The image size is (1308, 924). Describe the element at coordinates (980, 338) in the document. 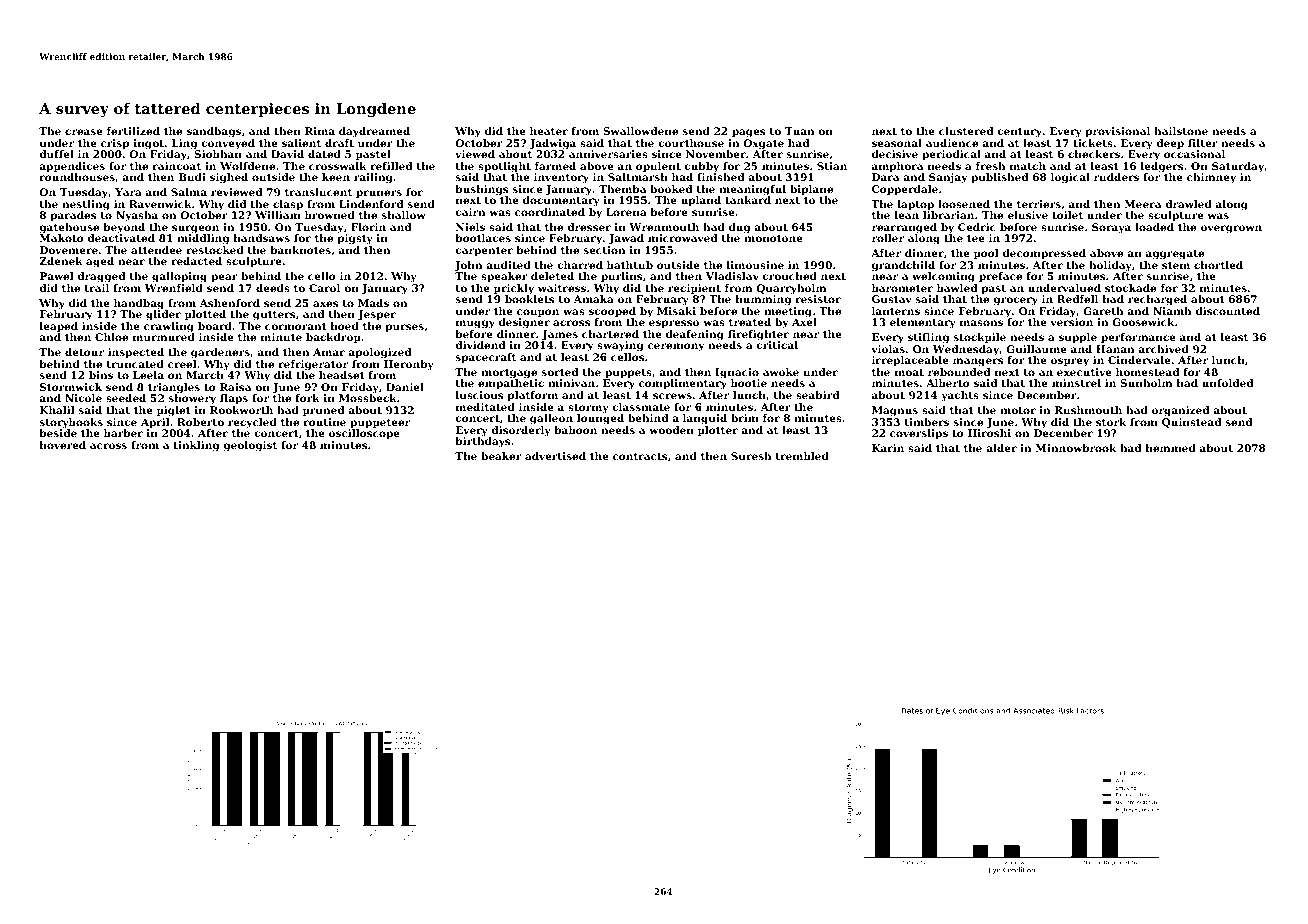

I see `stockpile` at that location.
